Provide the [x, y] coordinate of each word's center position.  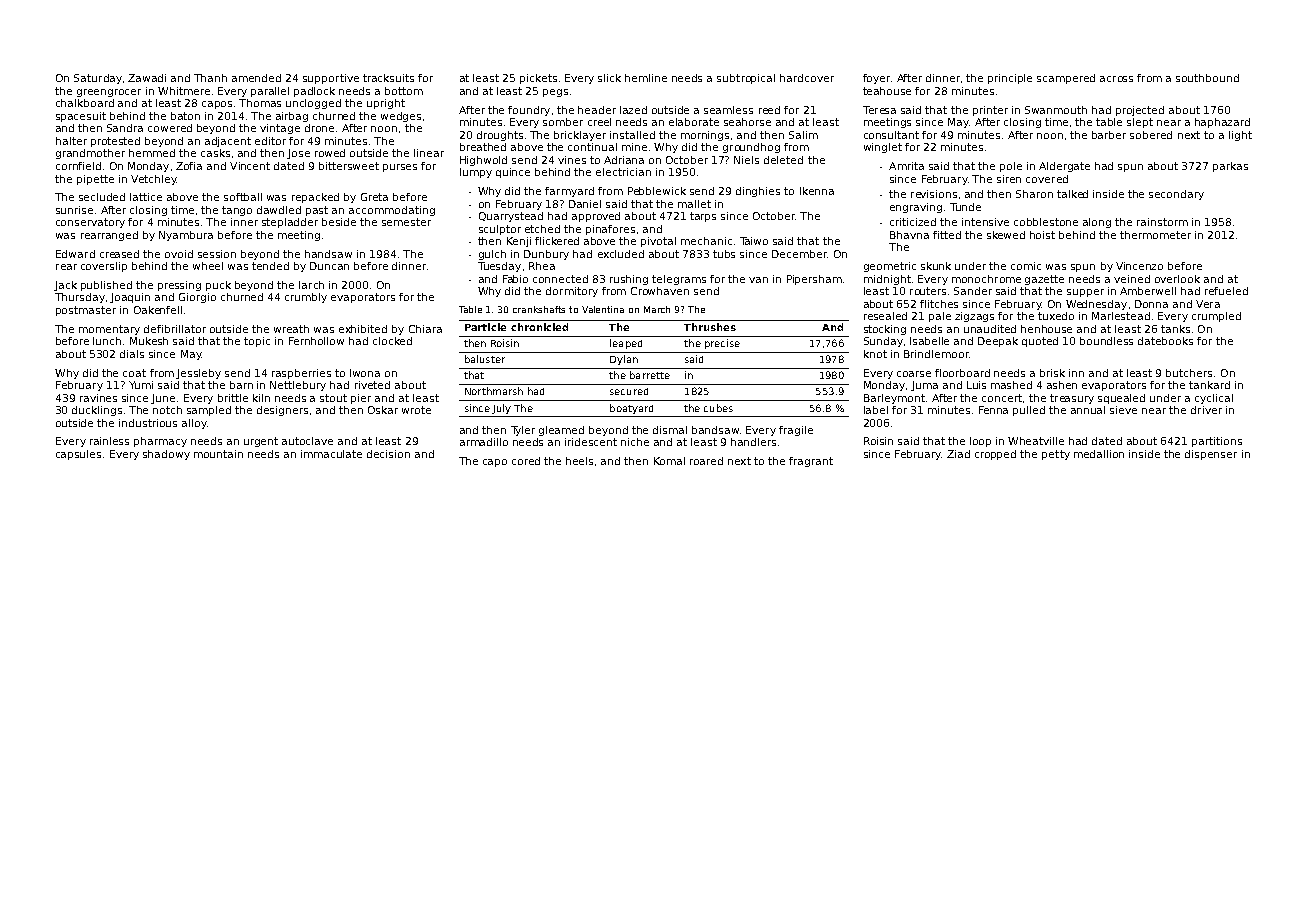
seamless [728, 110]
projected [1140, 111]
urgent [261, 442]
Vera [1208, 304]
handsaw [328, 254]
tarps [703, 217]
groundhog [751, 148]
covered [1047, 179]
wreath [291, 329]
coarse [914, 374]
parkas [1230, 167]
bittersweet [349, 166]
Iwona [365, 373]
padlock [314, 92]
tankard [1209, 385]
